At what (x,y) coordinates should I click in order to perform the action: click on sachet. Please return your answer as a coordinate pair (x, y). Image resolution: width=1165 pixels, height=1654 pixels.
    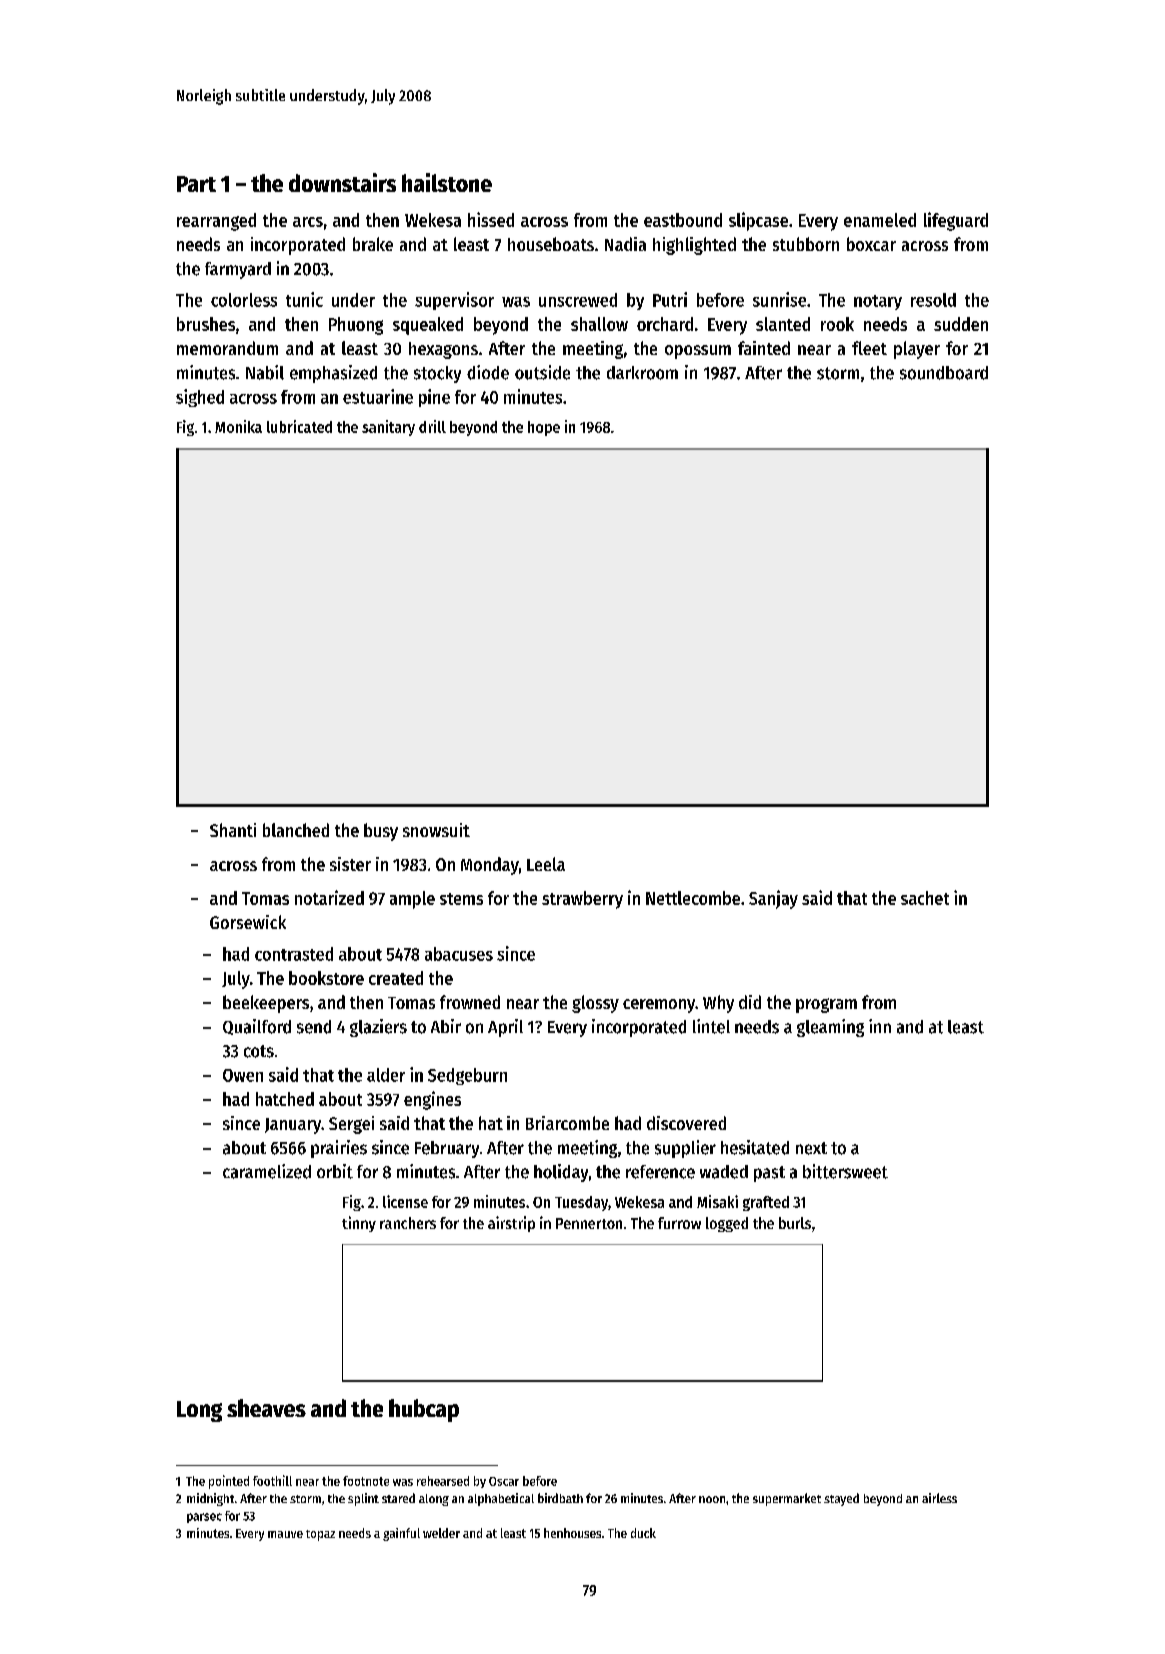
    Looking at the image, I should click on (925, 898).
